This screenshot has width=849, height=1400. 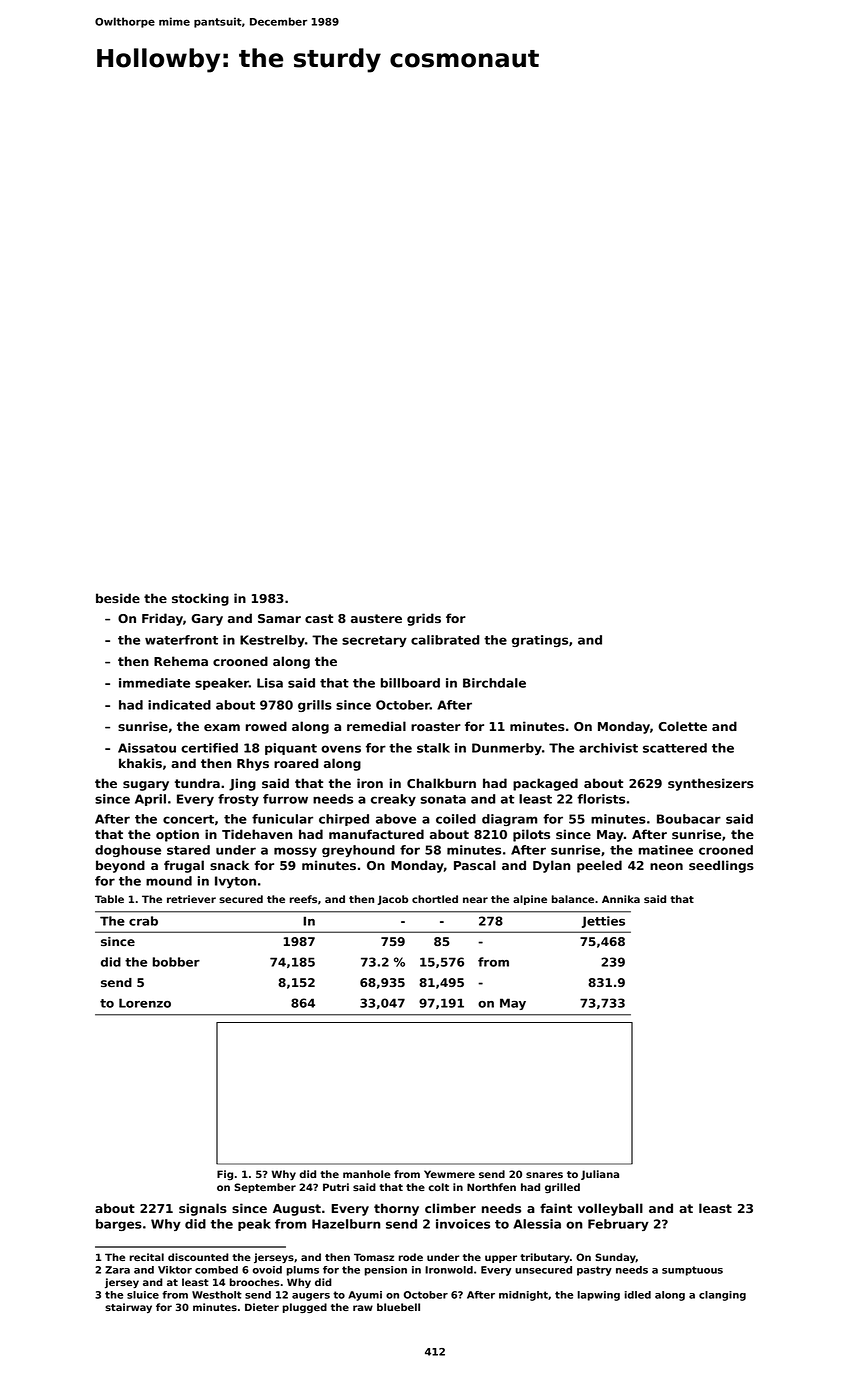 I want to click on grids, so click(x=424, y=619).
